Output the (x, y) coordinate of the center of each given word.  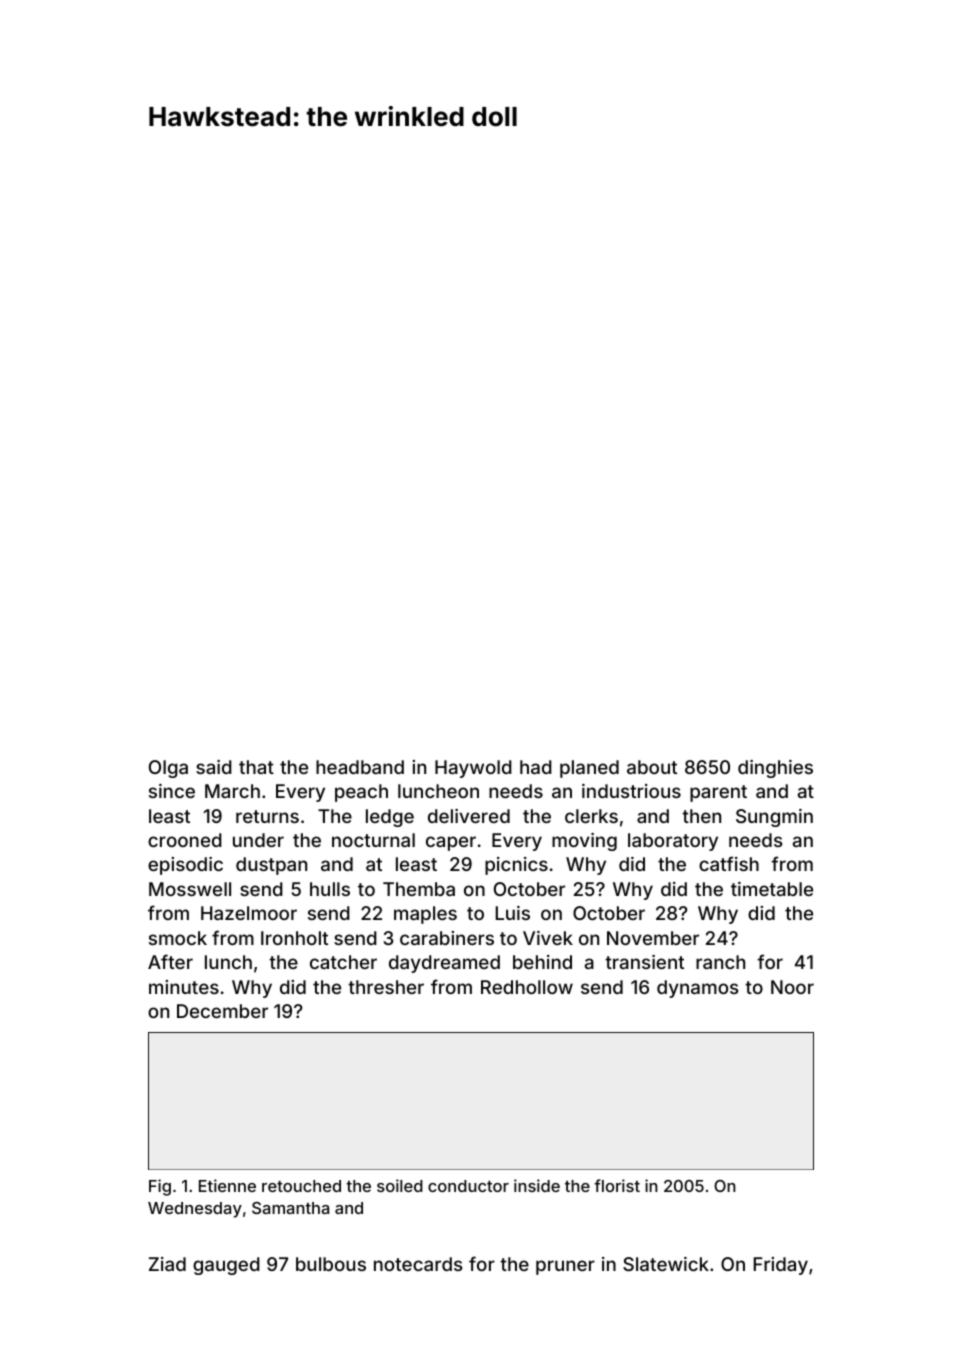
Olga (168, 769)
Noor (792, 987)
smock (178, 938)
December (222, 1011)
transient (644, 962)
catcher (343, 962)
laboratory (673, 842)
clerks (591, 816)
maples (425, 915)
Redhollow (527, 987)
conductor (468, 1186)
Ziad (167, 1264)
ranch (720, 962)
